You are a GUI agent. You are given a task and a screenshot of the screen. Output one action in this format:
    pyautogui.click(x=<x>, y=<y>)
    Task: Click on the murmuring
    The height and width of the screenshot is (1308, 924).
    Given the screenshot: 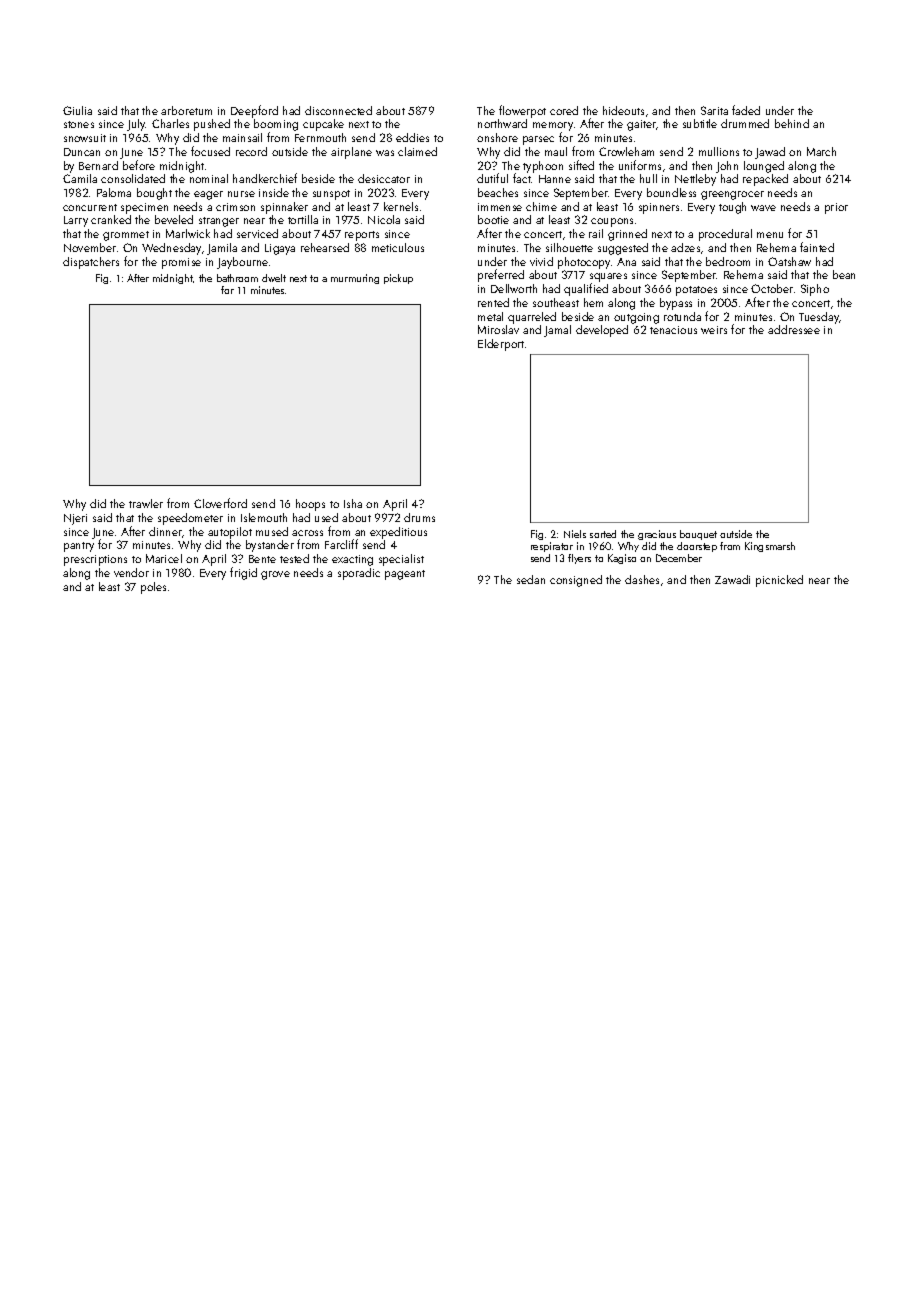 What is the action you would take?
    pyautogui.click(x=355, y=279)
